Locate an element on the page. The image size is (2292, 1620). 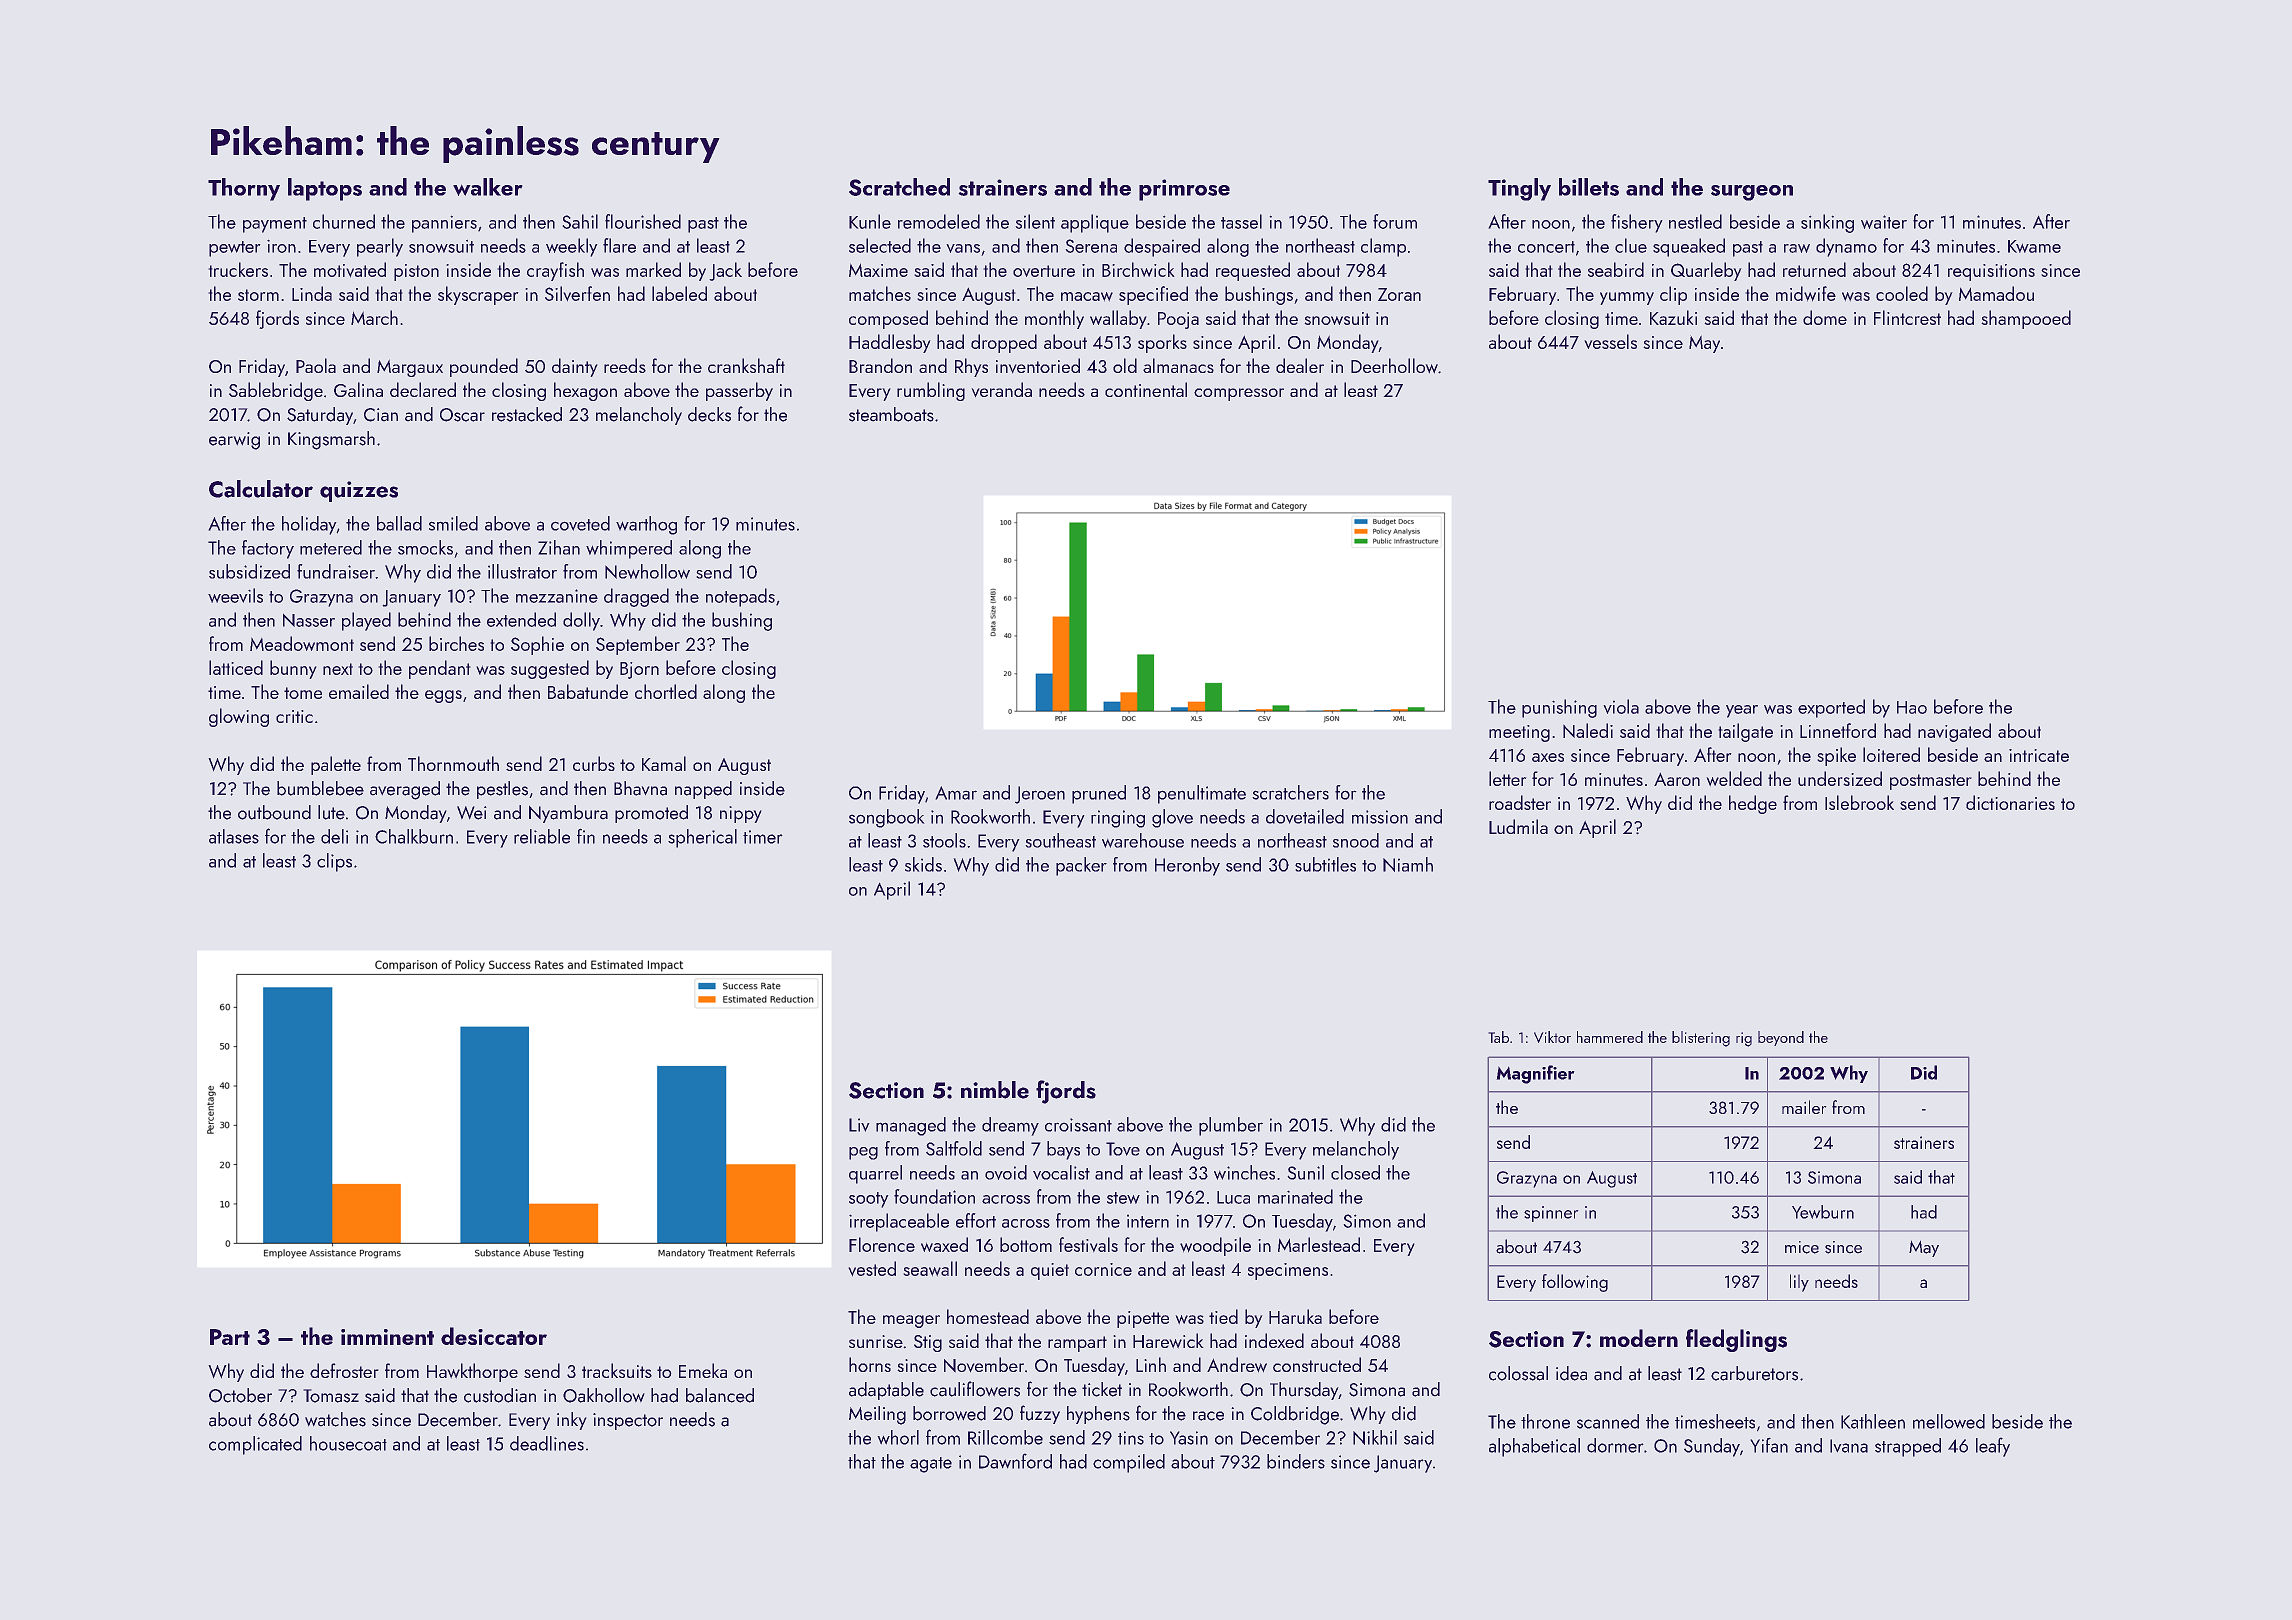
illustrator is located at coordinates (522, 571).
